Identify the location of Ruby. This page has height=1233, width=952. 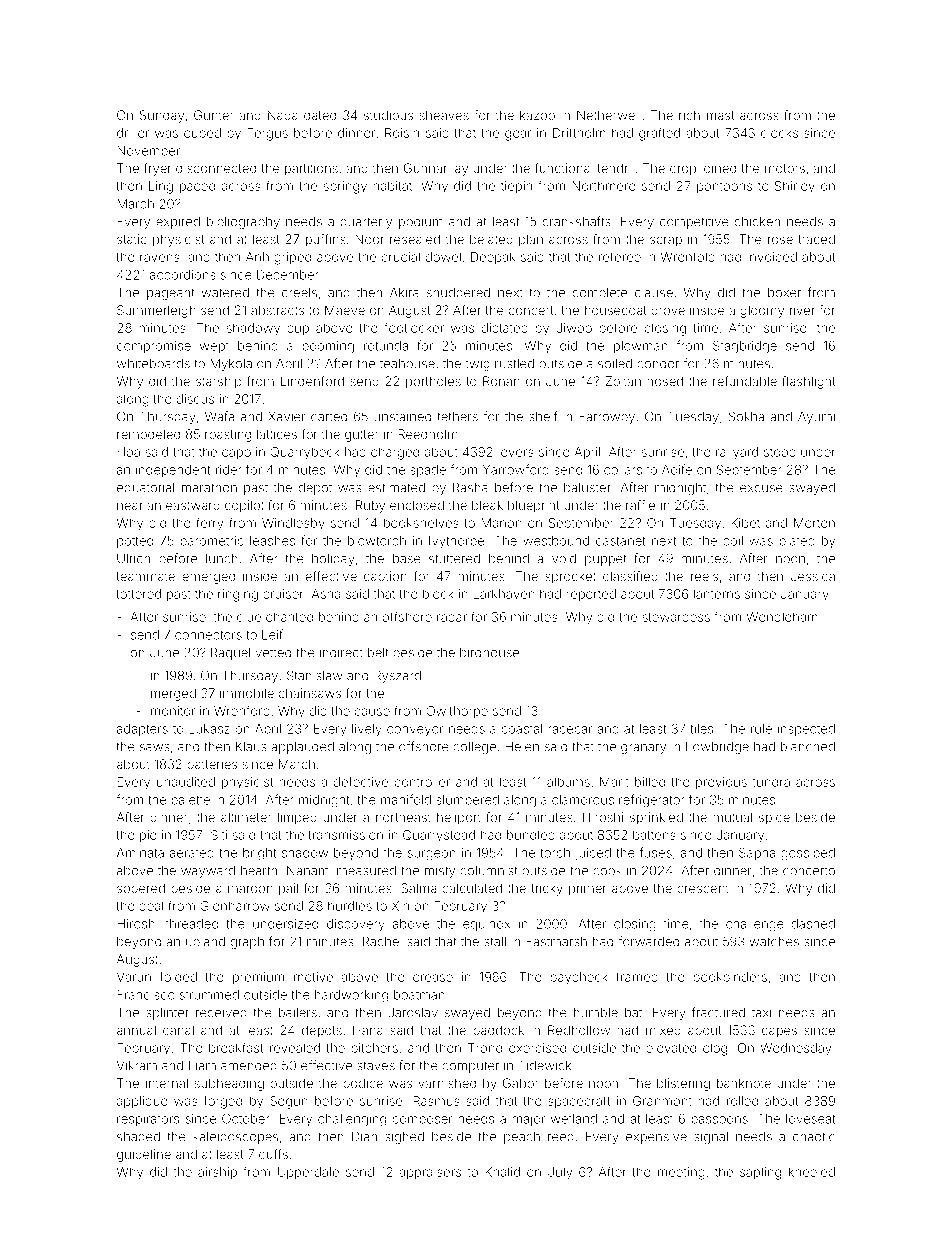
(370, 506).
